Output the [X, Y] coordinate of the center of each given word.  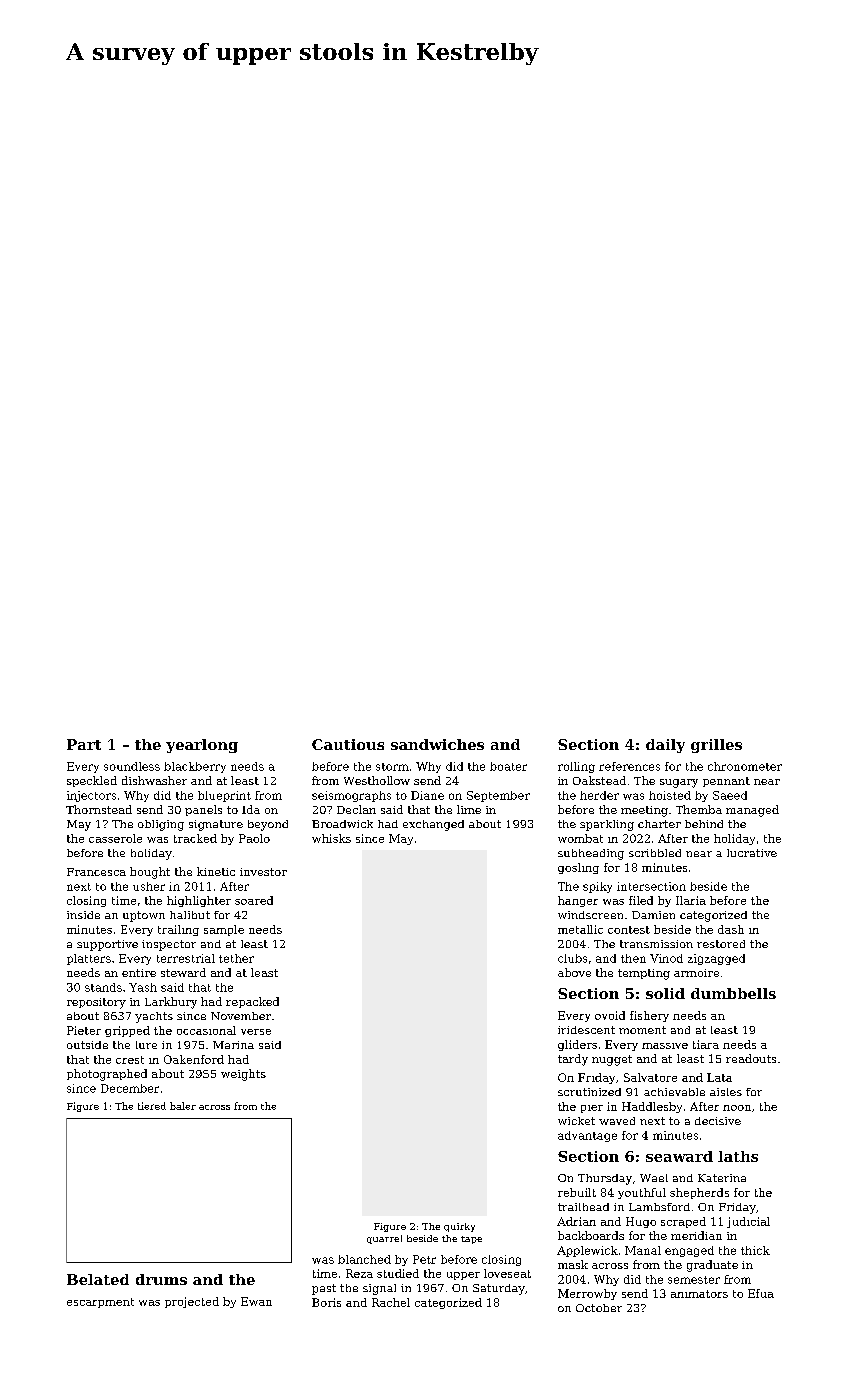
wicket [576, 1121]
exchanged [433, 825]
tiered [152, 1106]
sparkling [607, 825]
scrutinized [589, 1092]
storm [392, 767]
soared [254, 900]
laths [738, 1156]
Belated [98, 1279]
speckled [92, 781]
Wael [654, 1178]
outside [87, 1045]
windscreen [590, 915]
